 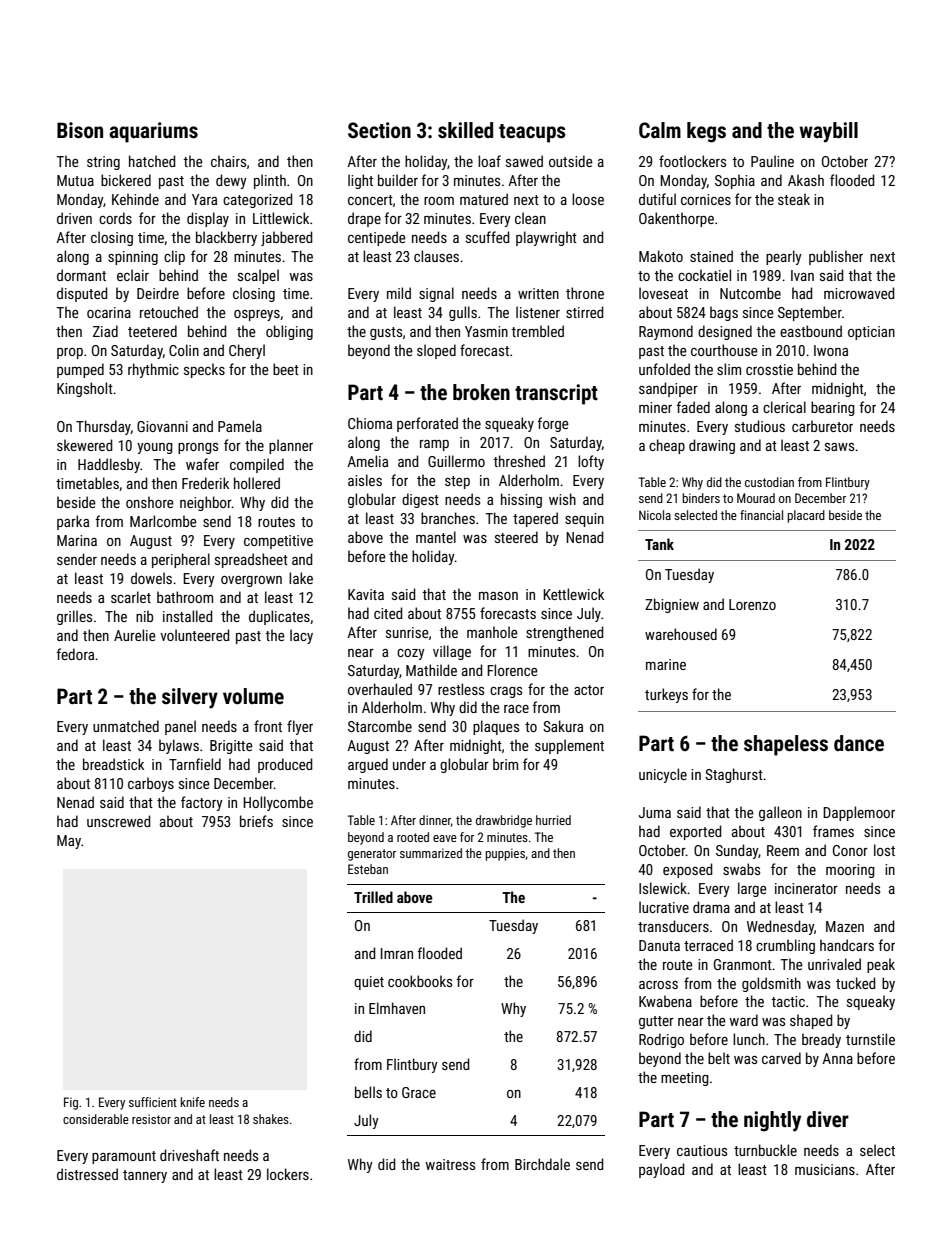 I want to click on peripheral, so click(x=181, y=560).
